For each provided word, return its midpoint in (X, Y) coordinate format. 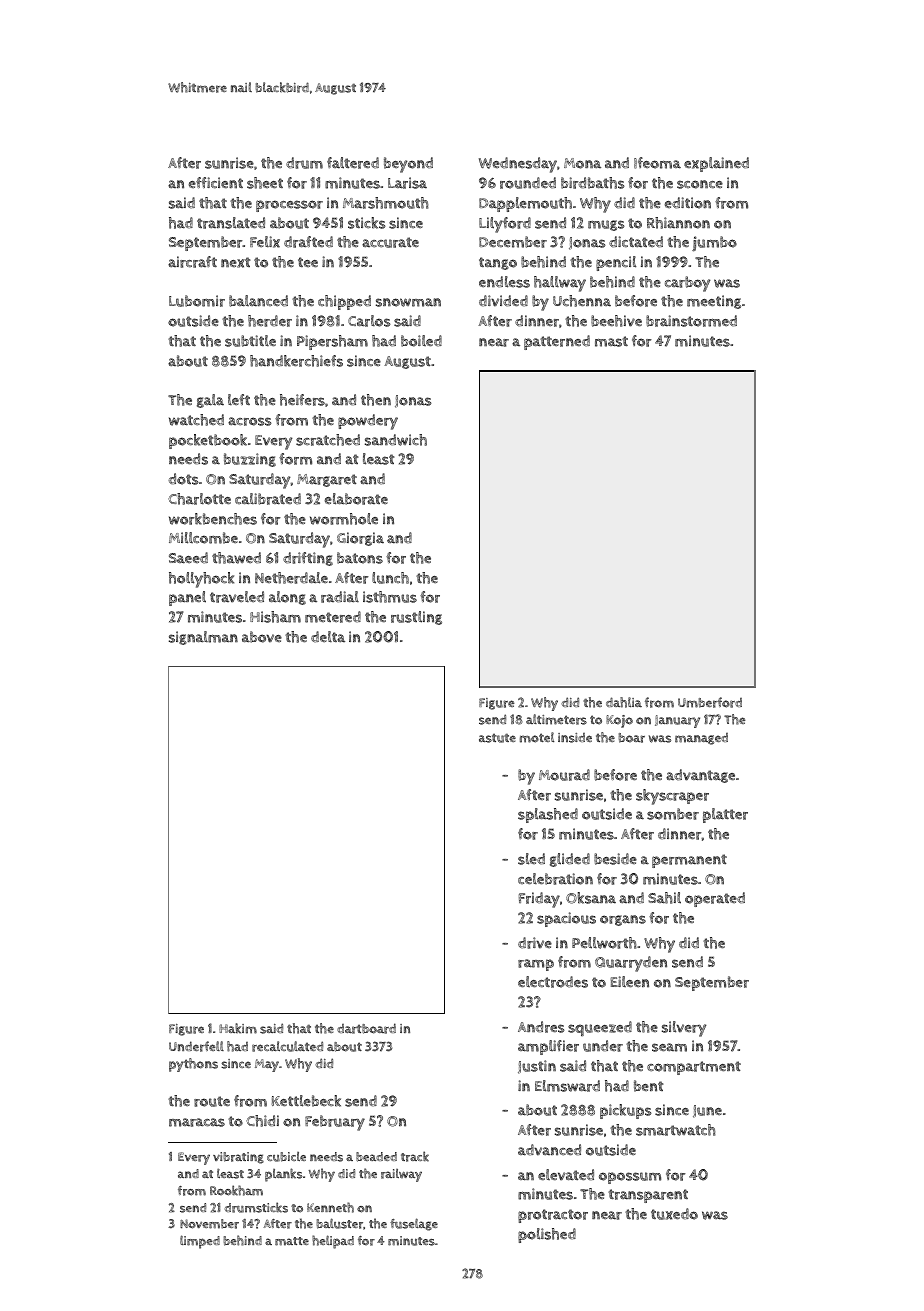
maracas (197, 1122)
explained (716, 164)
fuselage (414, 1224)
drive (535, 943)
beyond (408, 165)
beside (615, 859)
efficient (216, 183)
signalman (203, 638)
